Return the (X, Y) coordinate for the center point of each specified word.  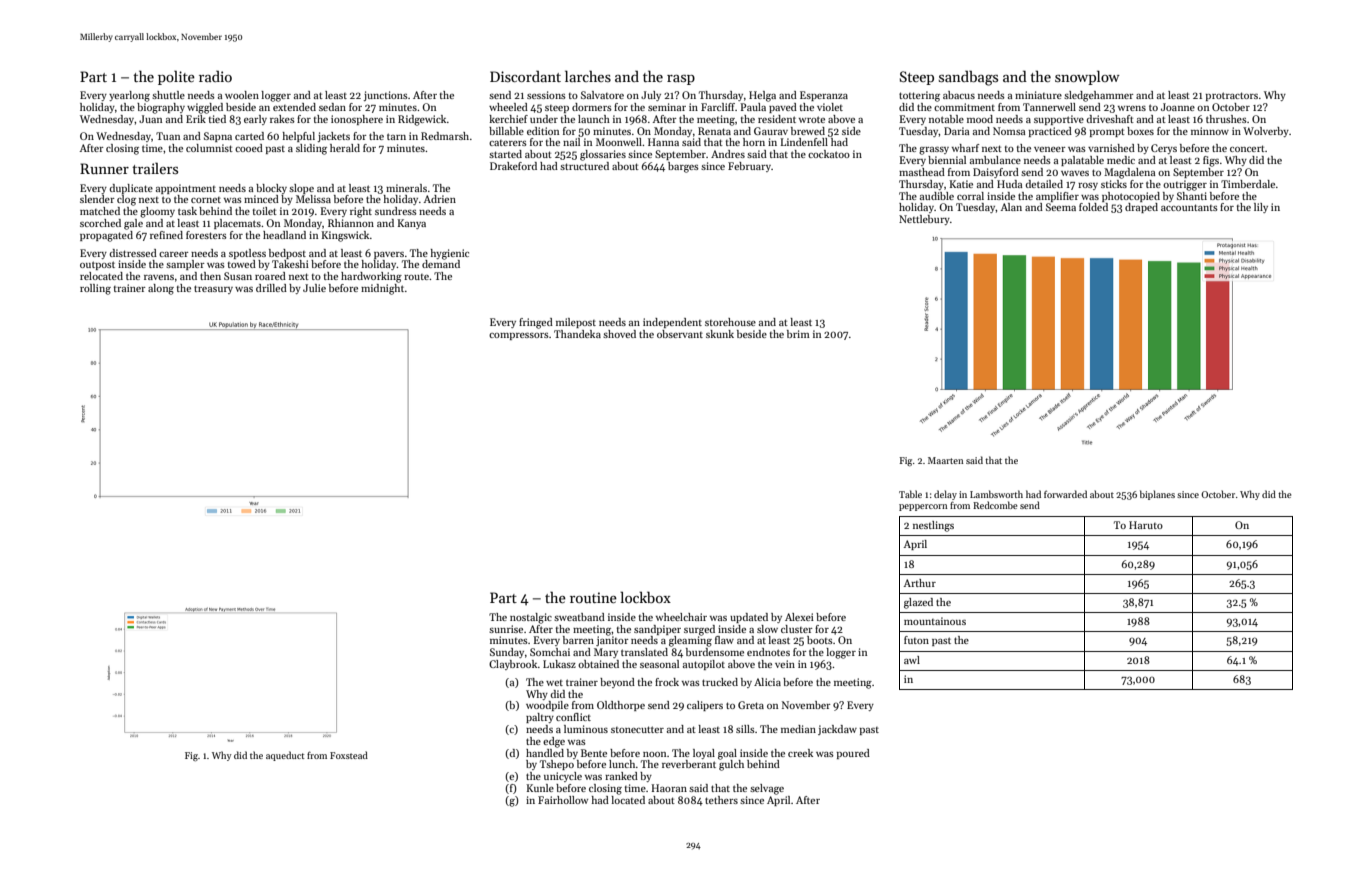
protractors (1232, 96)
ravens (159, 277)
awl (912, 660)
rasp (681, 80)
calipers (705, 706)
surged (699, 630)
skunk (720, 334)
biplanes (1157, 495)
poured (853, 754)
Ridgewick (422, 120)
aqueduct (285, 756)
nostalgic (531, 618)
